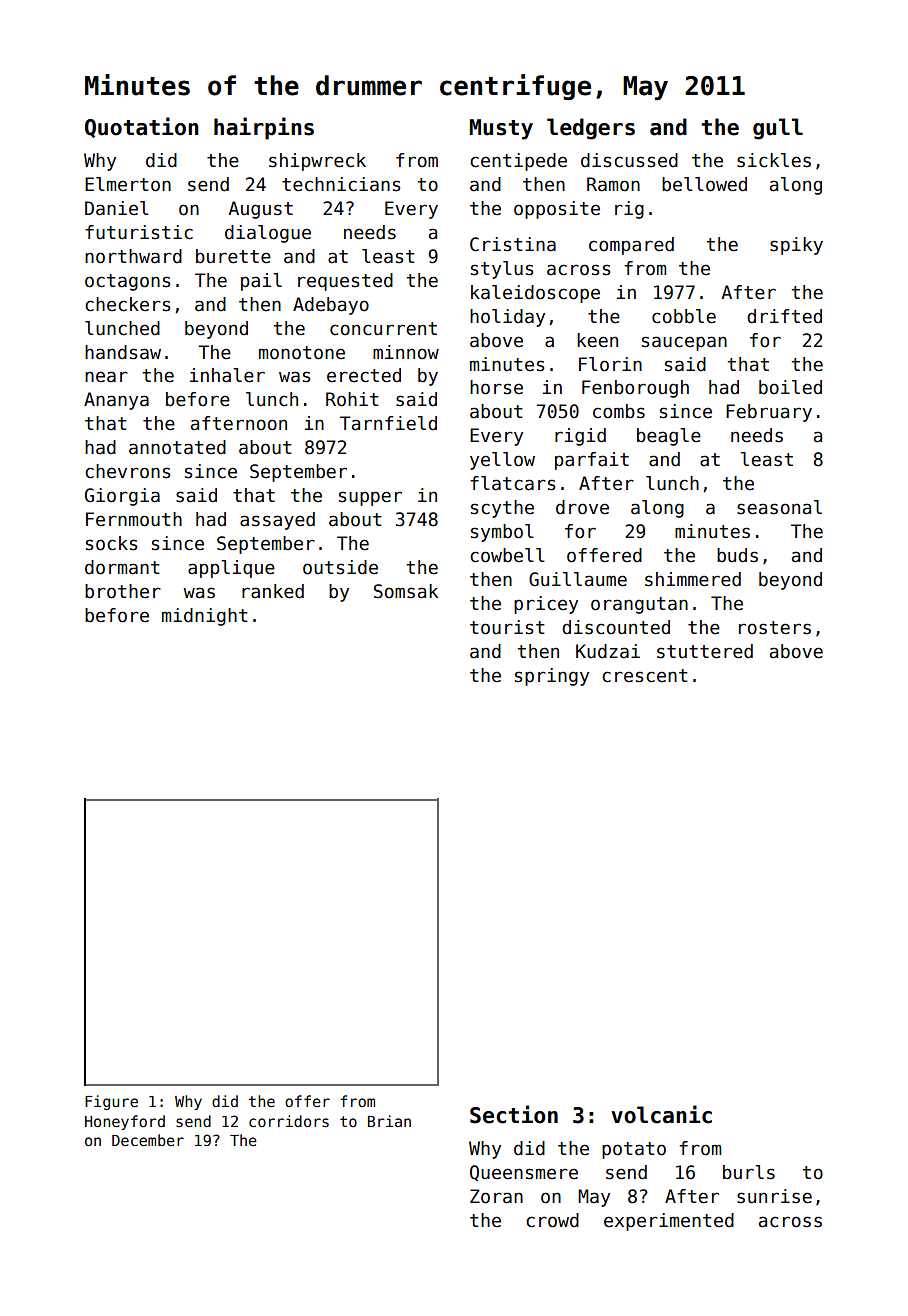 Image resolution: width=908 pixels, height=1316 pixels. I want to click on brother, so click(123, 591).
